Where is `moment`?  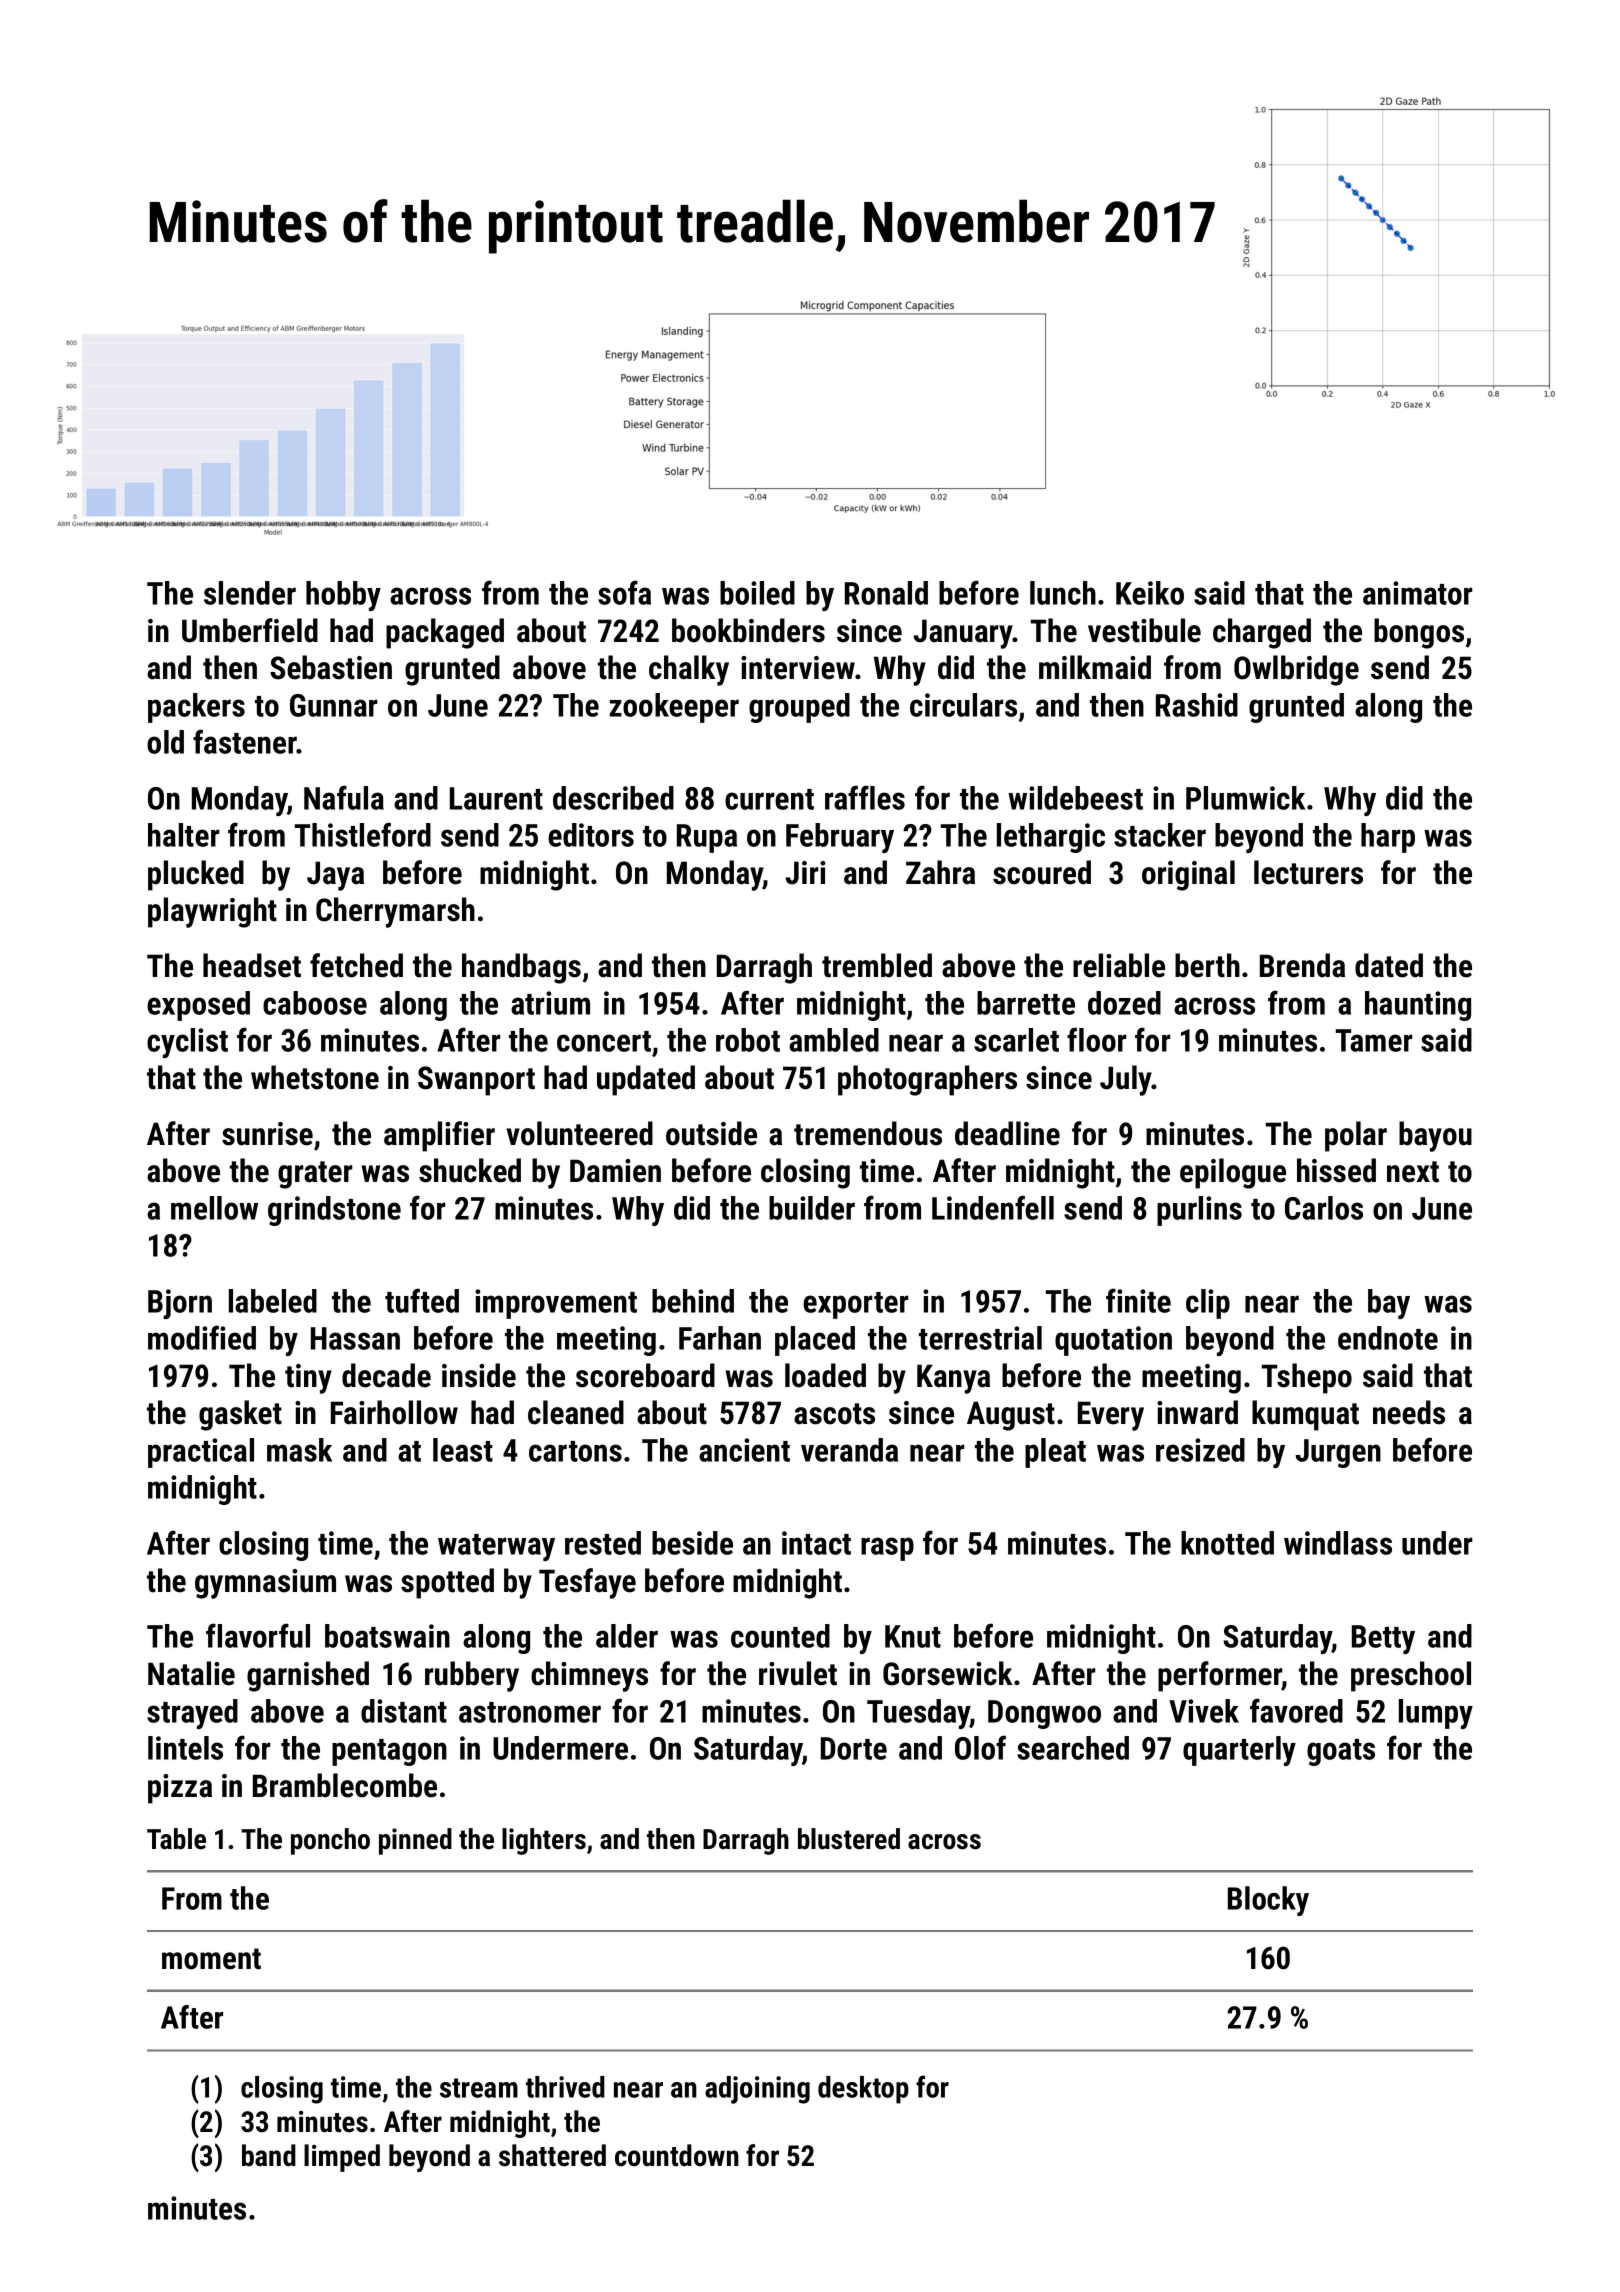
moment is located at coordinates (211, 1959).
